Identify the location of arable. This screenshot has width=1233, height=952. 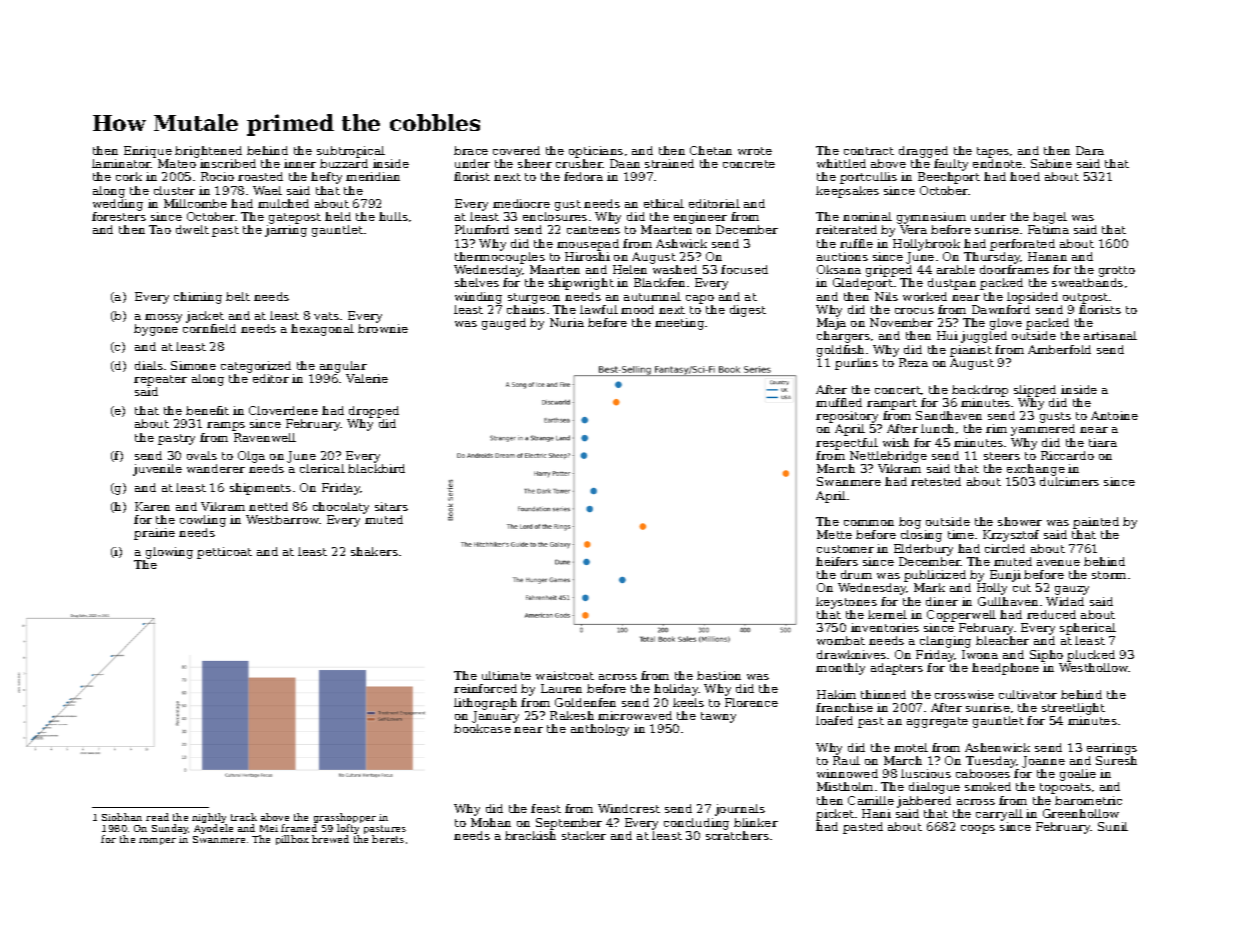
(956, 269).
